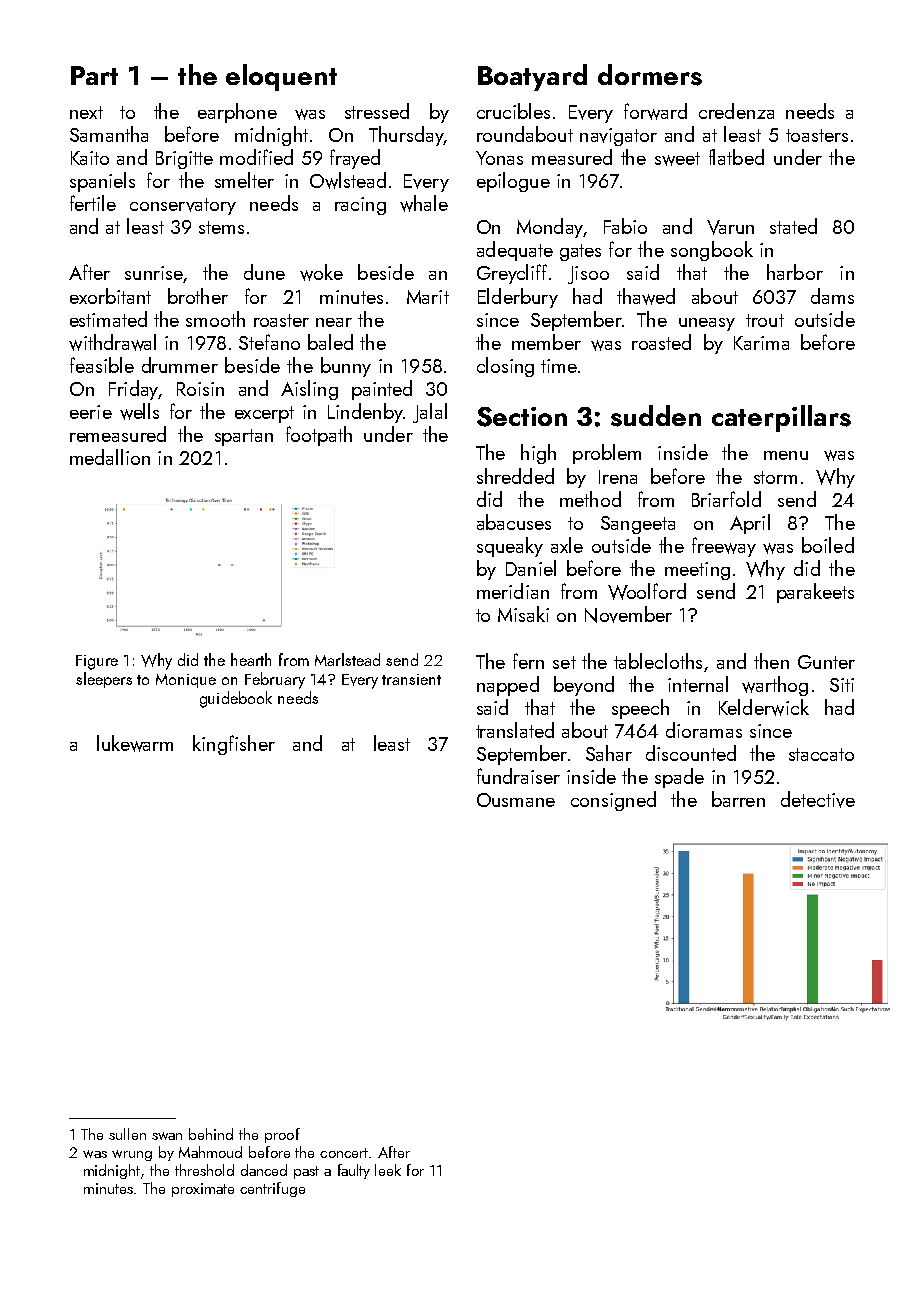 This image has width=924, height=1314. What do you see at coordinates (538, 454) in the image?
I see `high` at bounding box center [538, 454].
